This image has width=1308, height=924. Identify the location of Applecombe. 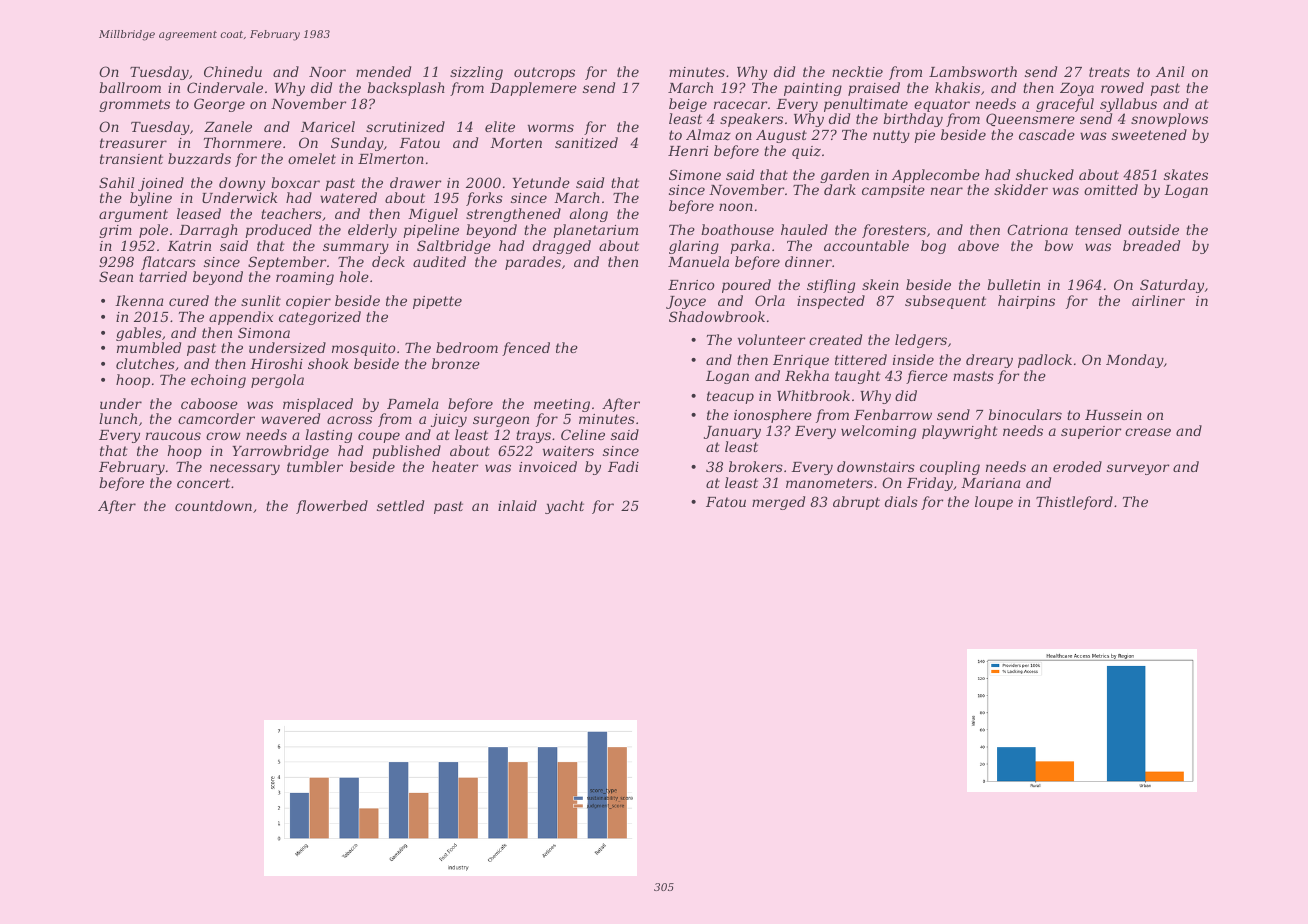
(936, 176).
